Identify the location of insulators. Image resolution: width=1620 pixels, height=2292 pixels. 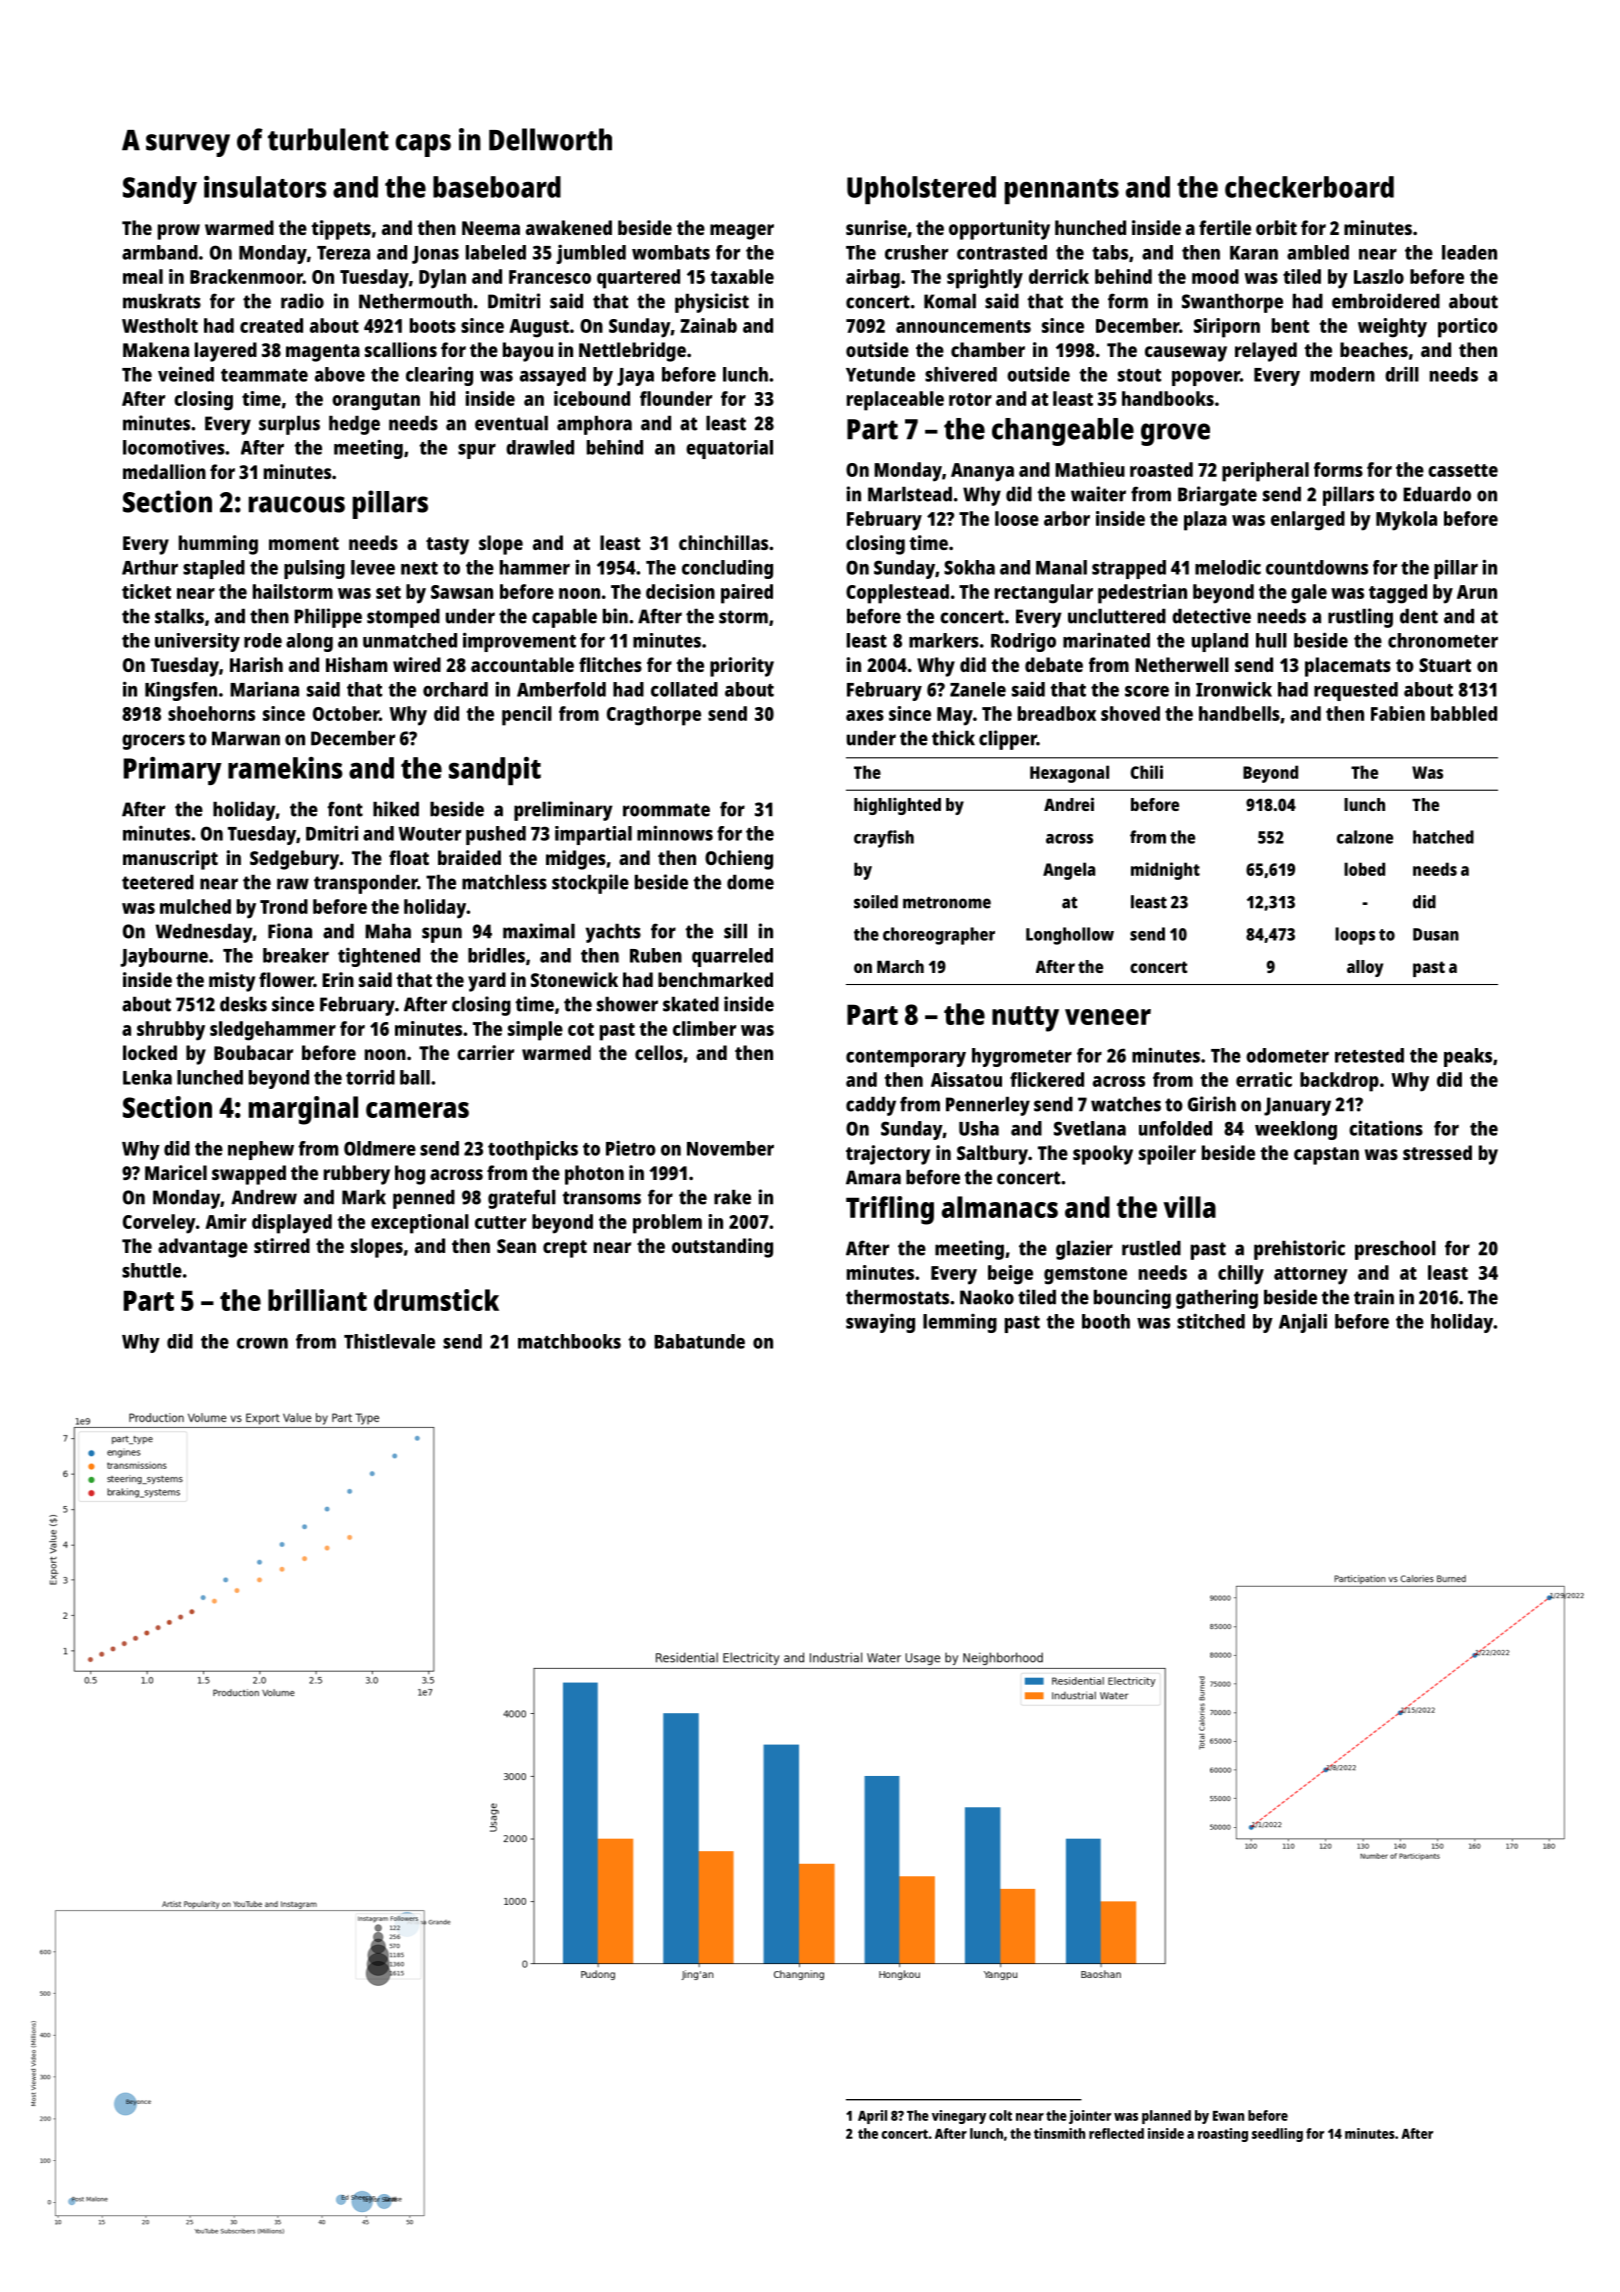
(265, 187).
